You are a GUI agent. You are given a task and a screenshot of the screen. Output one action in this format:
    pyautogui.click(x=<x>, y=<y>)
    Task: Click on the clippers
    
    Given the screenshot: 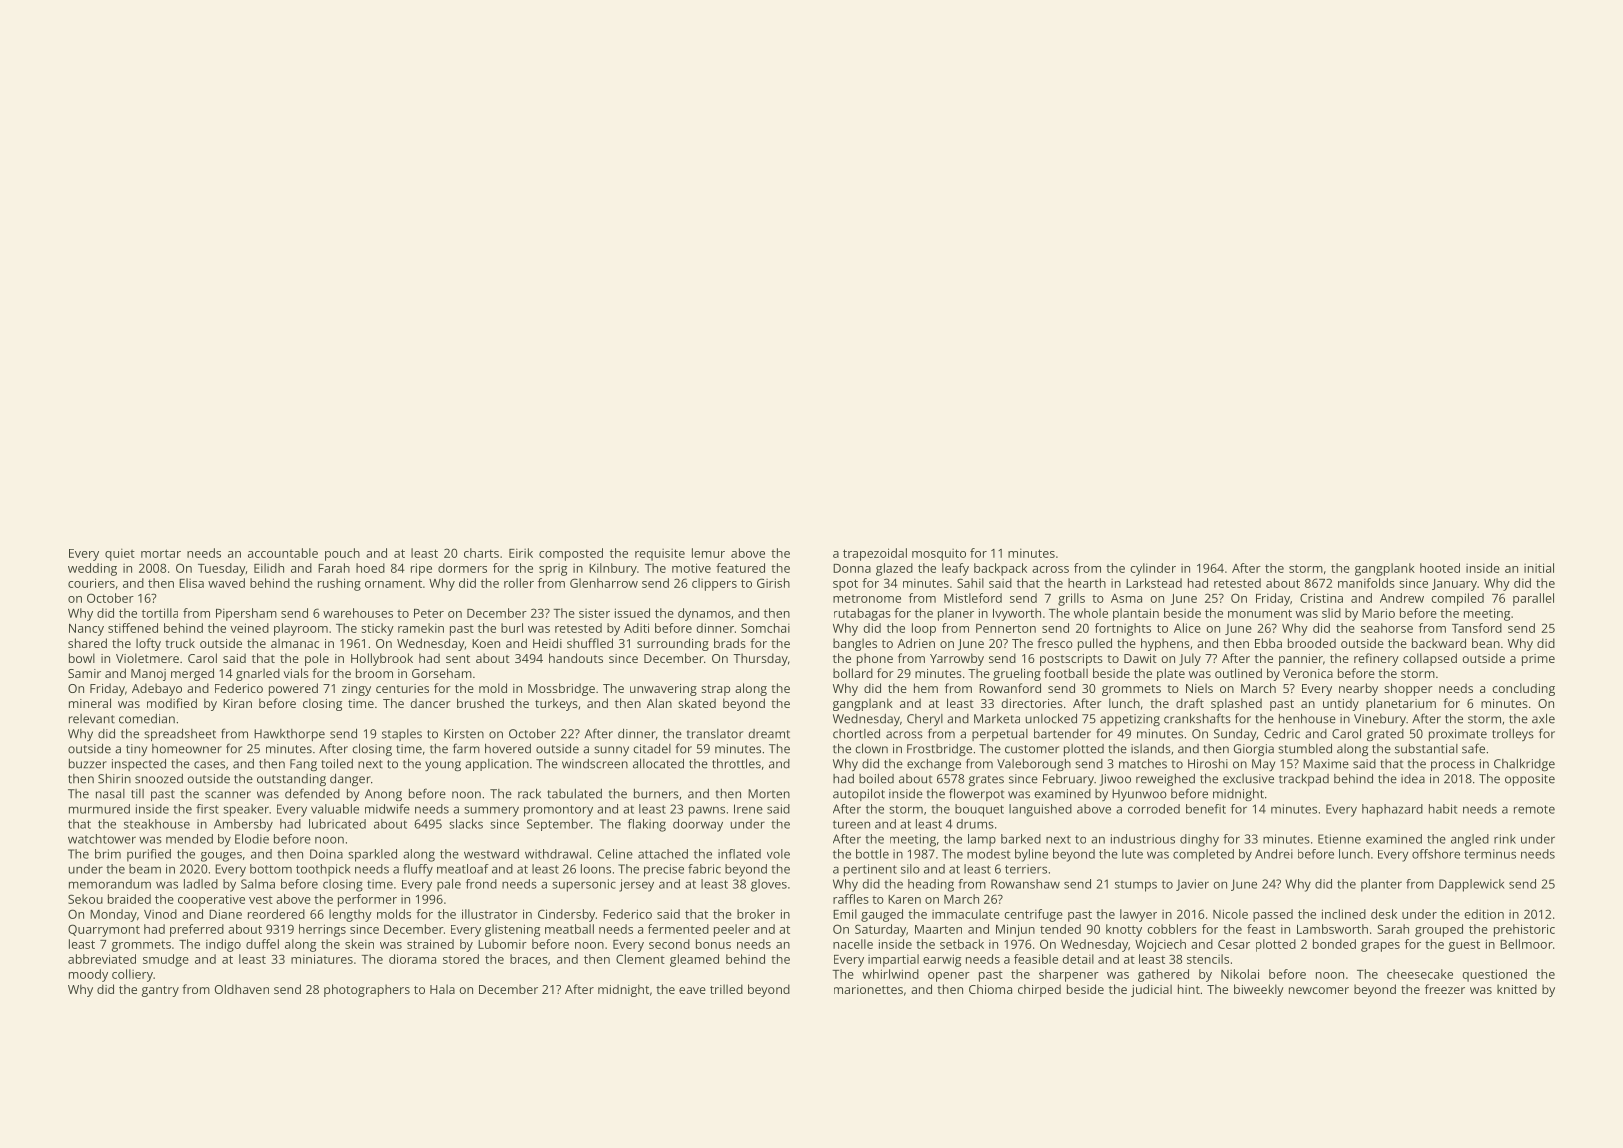 What is the action you would take?
    pyautogui.click(x=714, y=584)
